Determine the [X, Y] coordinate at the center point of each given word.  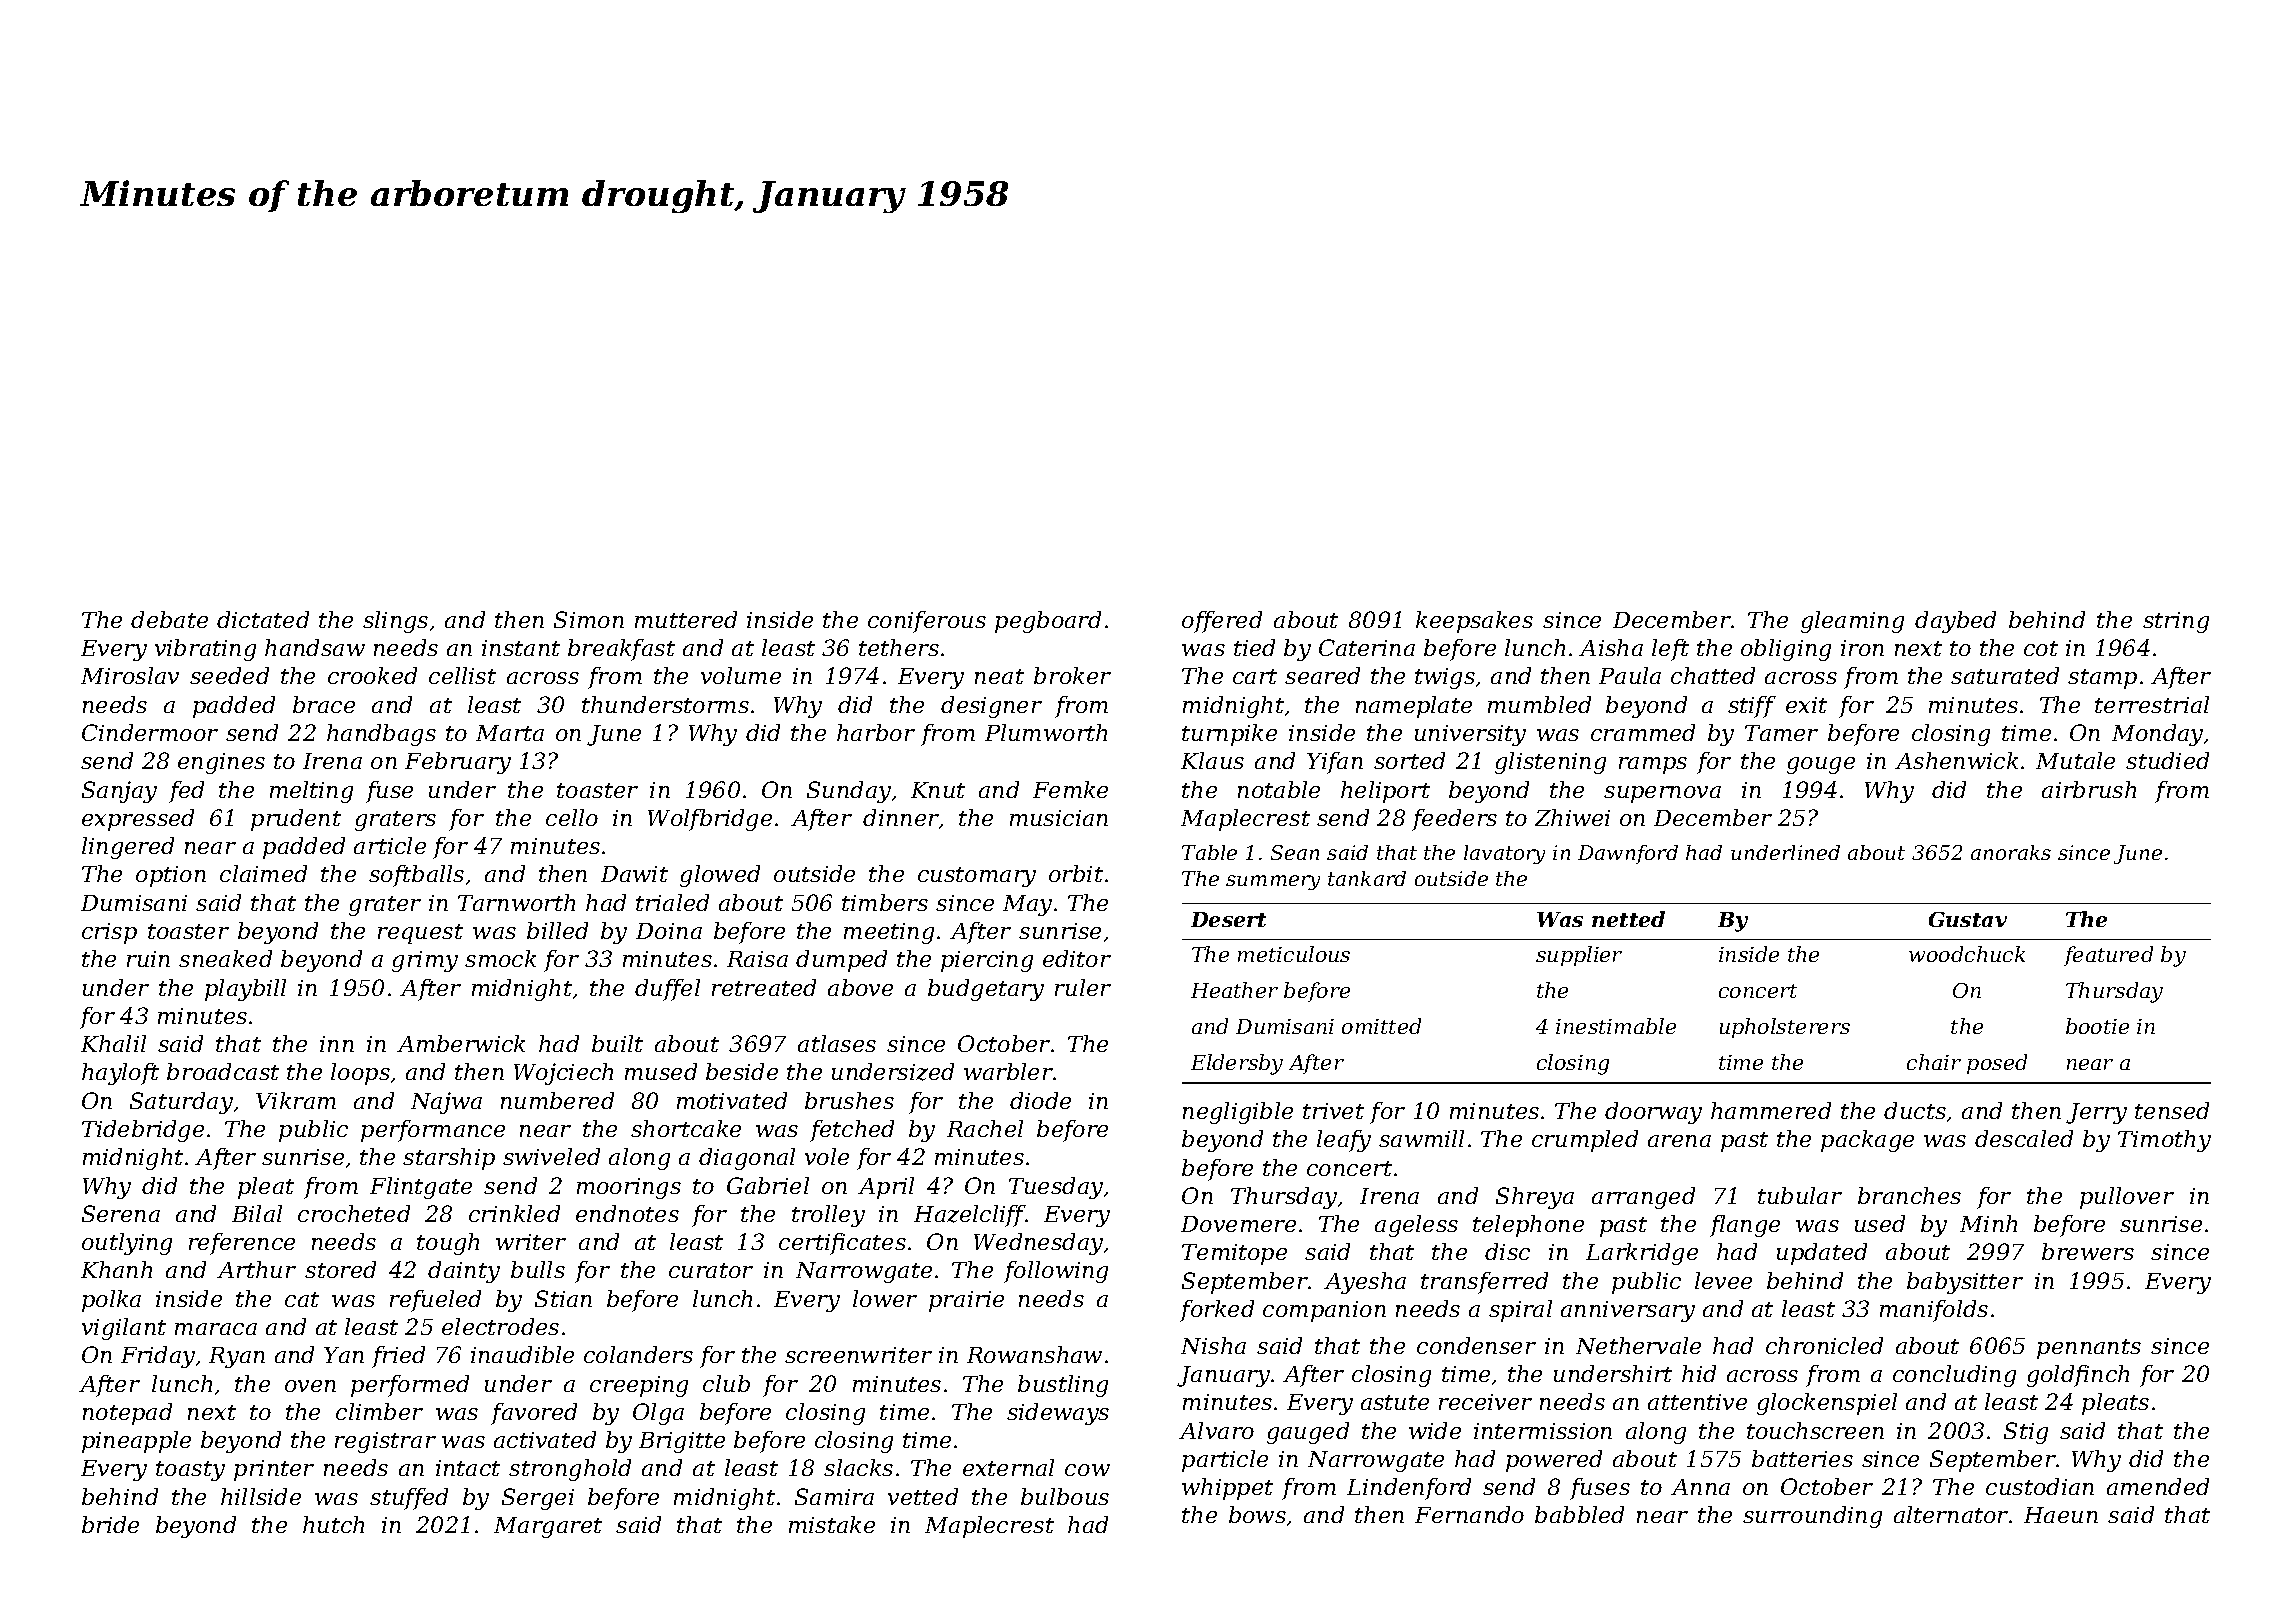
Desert [1228, 919]
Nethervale [1638, 1345]
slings [395, 622]
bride [110, 1524]
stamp [2102, 679]
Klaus [1212, 760]
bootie [2097, 1026]
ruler [1083, 987]
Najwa [446, 1103]
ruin [148, 959]
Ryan [237, 1357]
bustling [1063, 1386]
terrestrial [2152, 704]
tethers [899, 647]
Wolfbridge [710, 820]
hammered [1771, 1110]
